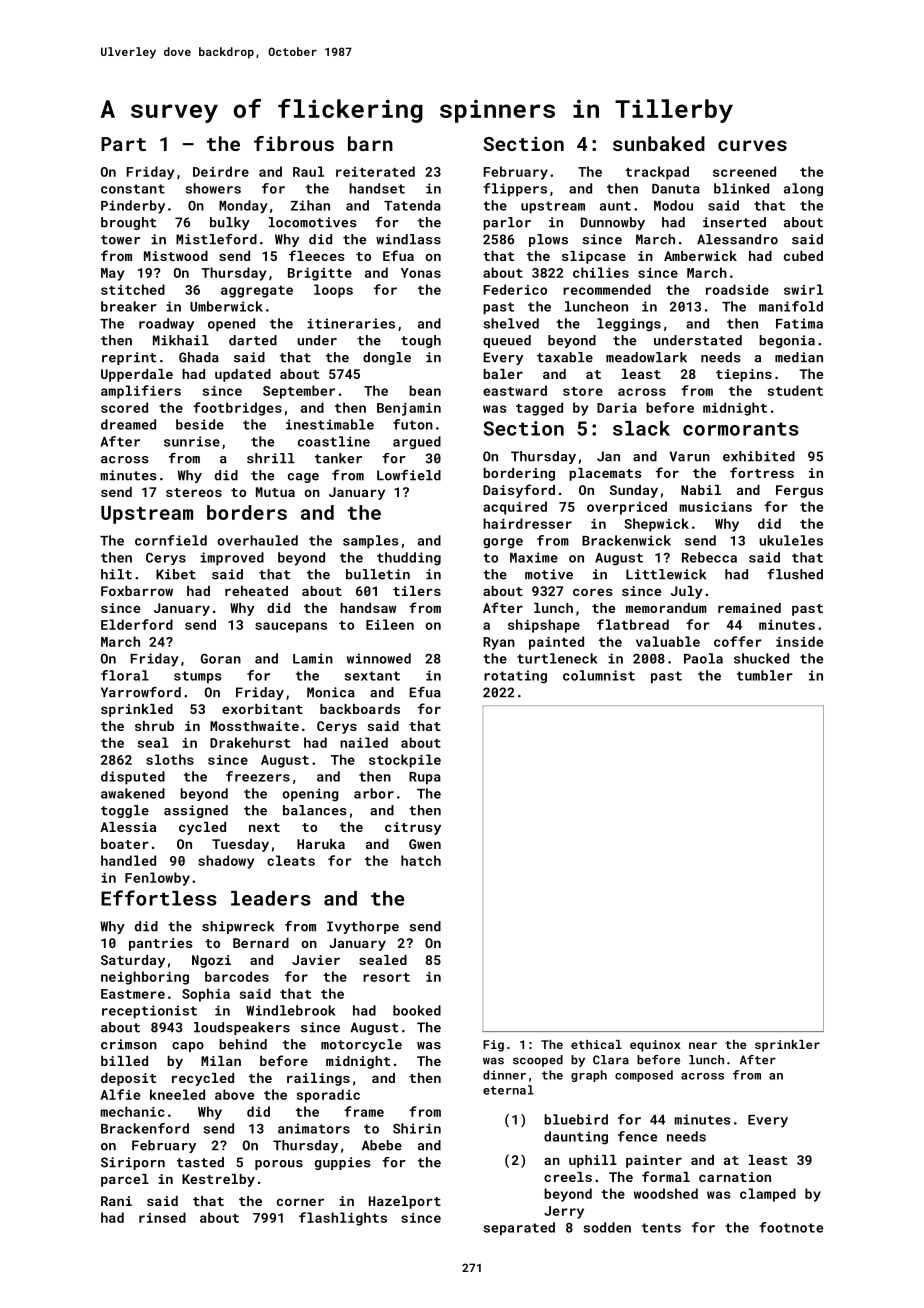 Image resolution: width=924 pixels, height=1308 pixels. What do you see at coordinates (390, 624) in the screenshot?
I see `Eileen` at bounding box center [390, 624].
